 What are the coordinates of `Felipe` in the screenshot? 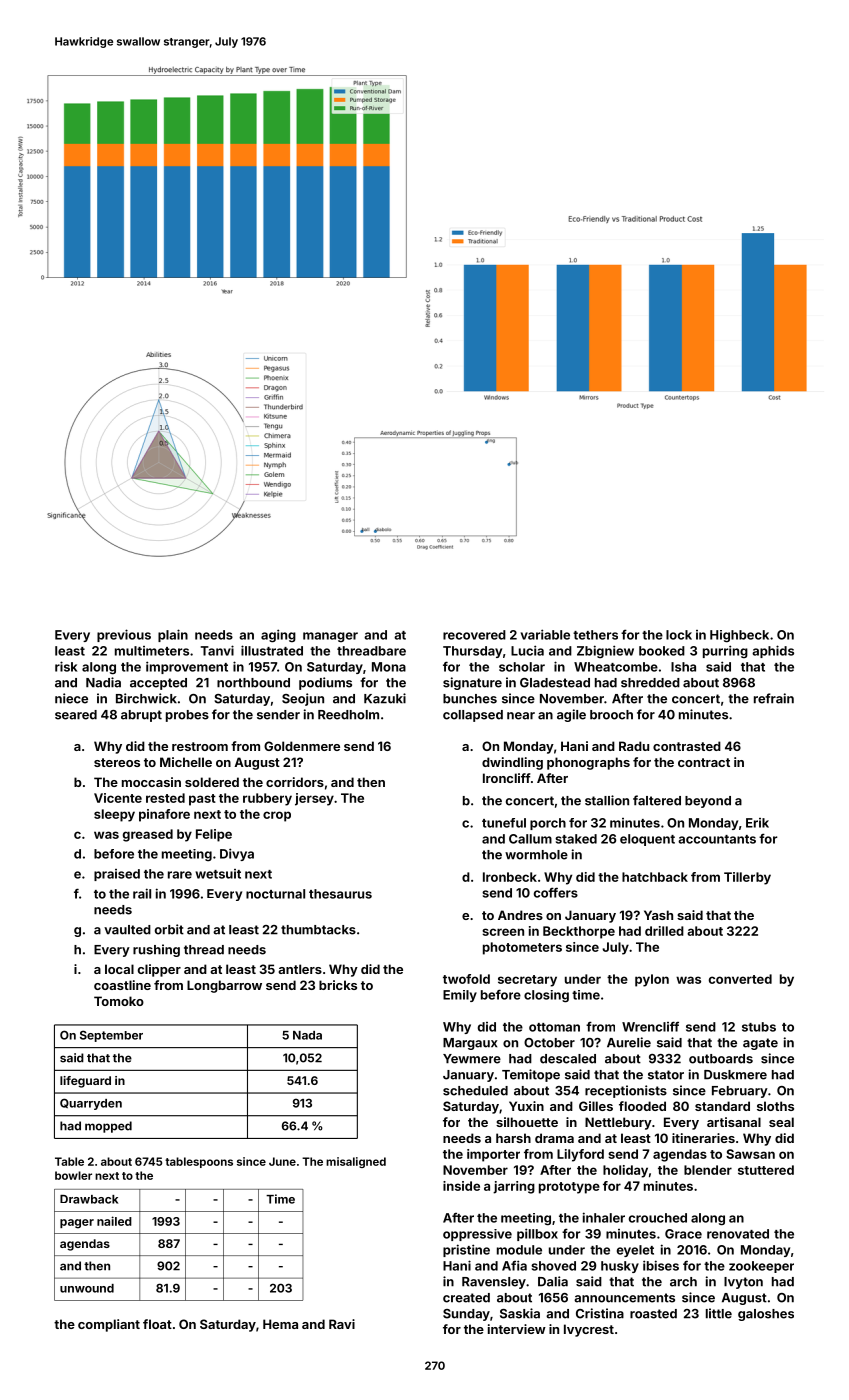 It's located at (214, 835).
